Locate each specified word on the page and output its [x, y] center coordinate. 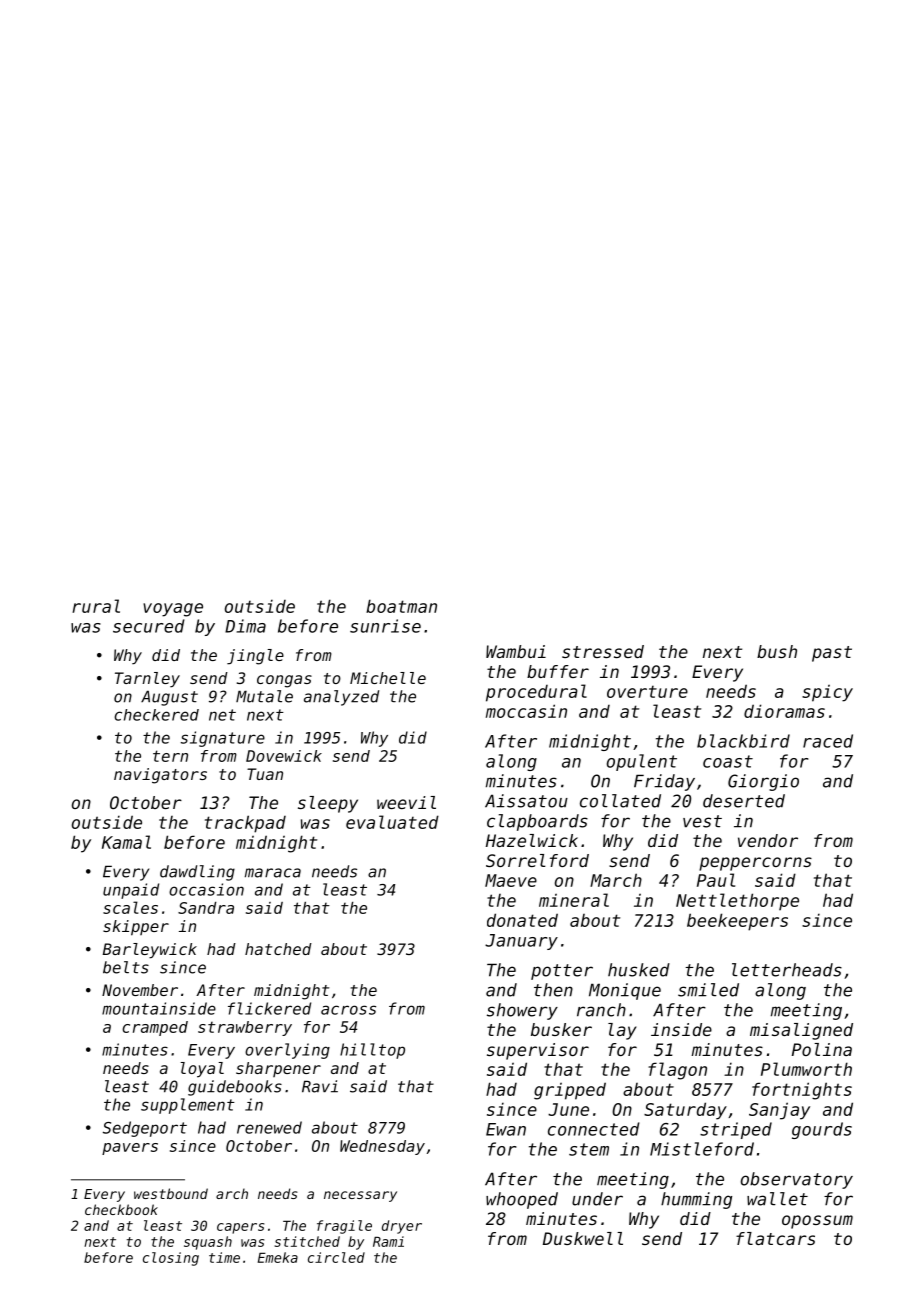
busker [561, 1029]
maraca [273, 873]
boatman [401, 606]
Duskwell [583, 1238]
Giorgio [763, 782]
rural [96, 606]
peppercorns [755, 864]
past [832, 654]
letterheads [787, 970]
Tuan [265, 774]
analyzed [341, 698]
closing [171, 1259]
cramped [155, 1028]
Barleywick [150, 951]
